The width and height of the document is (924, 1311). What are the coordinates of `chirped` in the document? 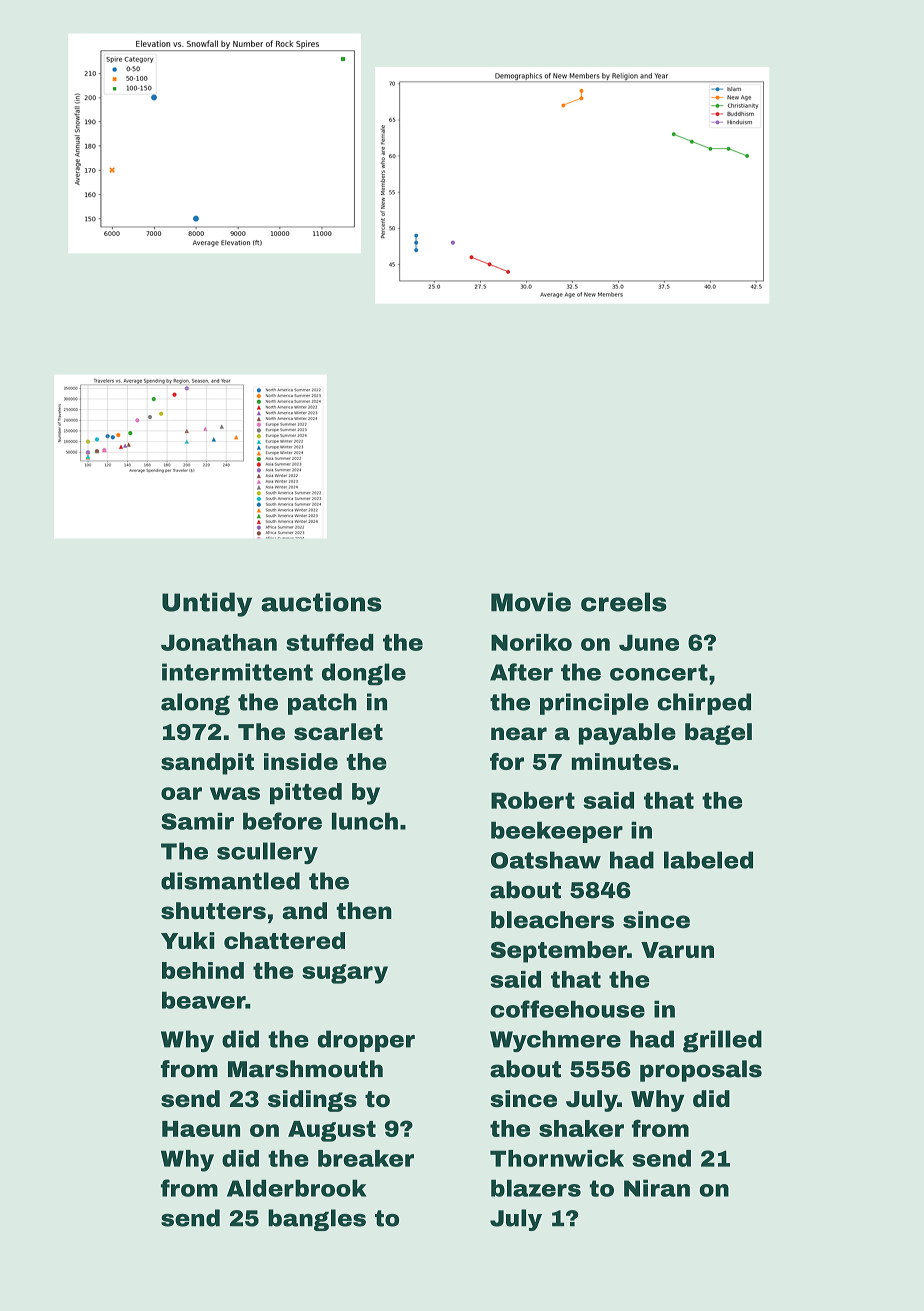 It's located at (704, 704).
